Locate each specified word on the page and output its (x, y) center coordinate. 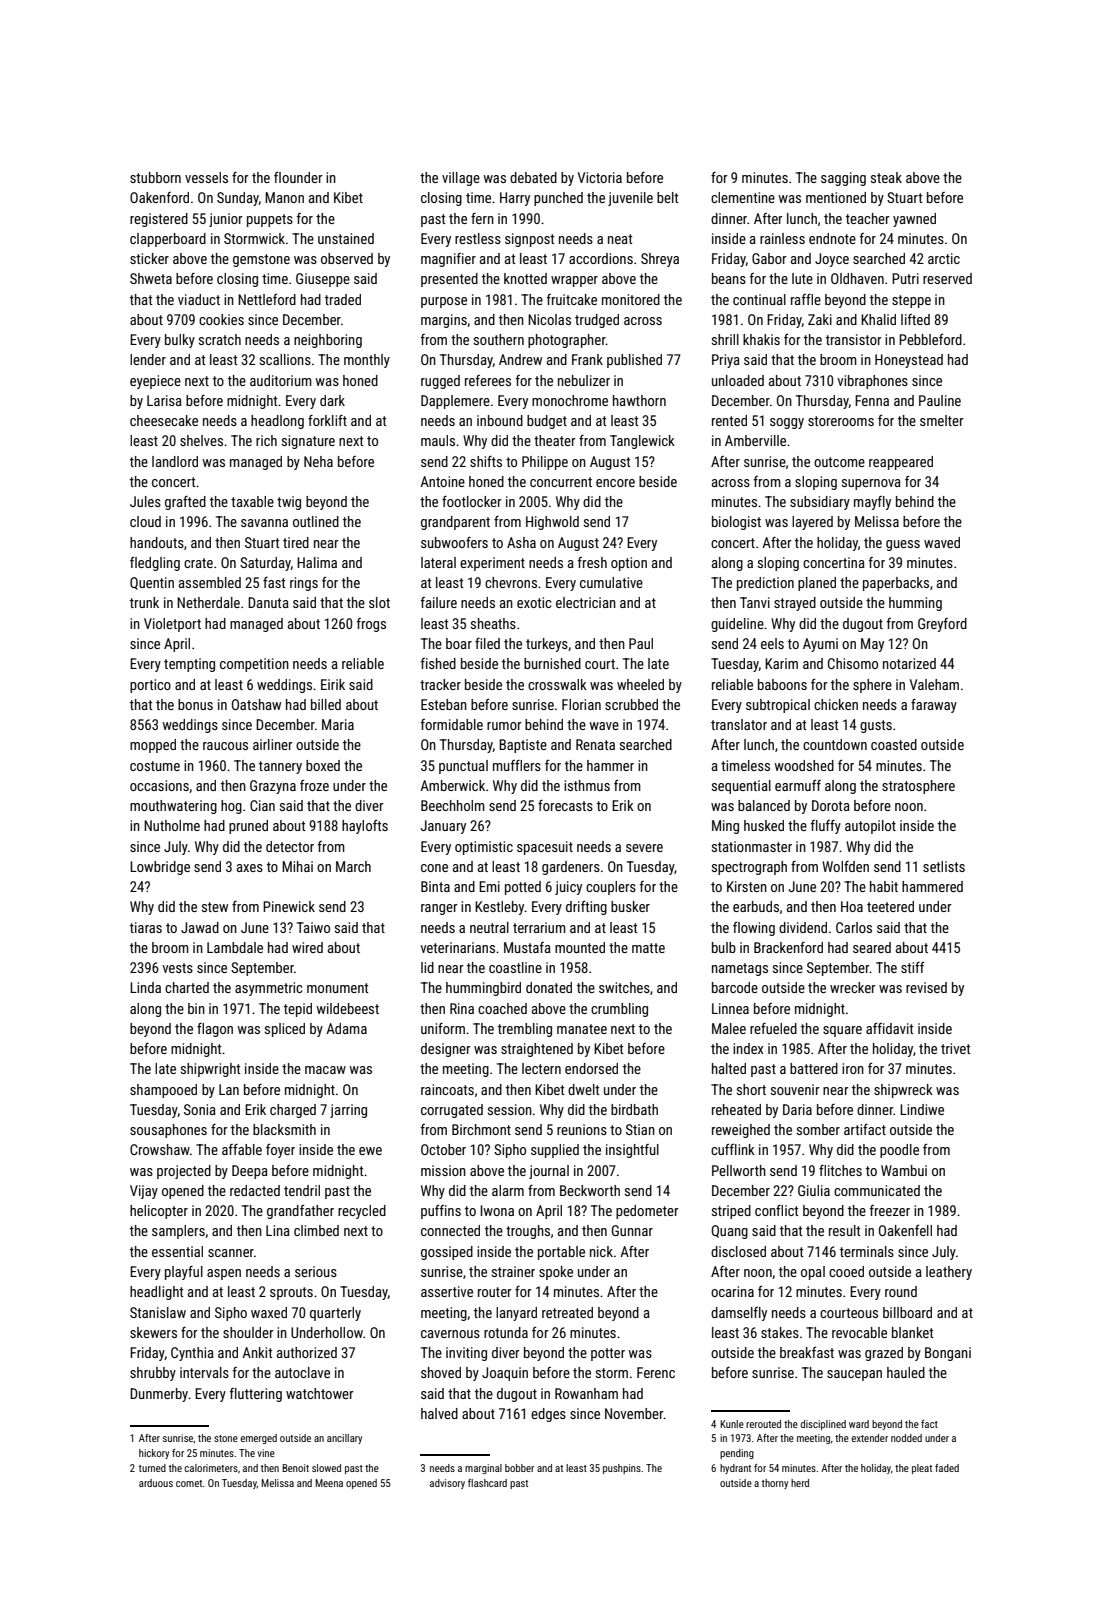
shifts (486, 461)
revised (926, 987)
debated (533, 177)
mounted (580, 947)
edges (548, 1415)
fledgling (155, 564)
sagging (843, 179)
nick (601, 1251)
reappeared (901, 463)
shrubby (153, 1374)
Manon (284, 197)
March (353, 866)
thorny (775, 1484)
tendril (302, 1190)
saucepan (854, 1375)
